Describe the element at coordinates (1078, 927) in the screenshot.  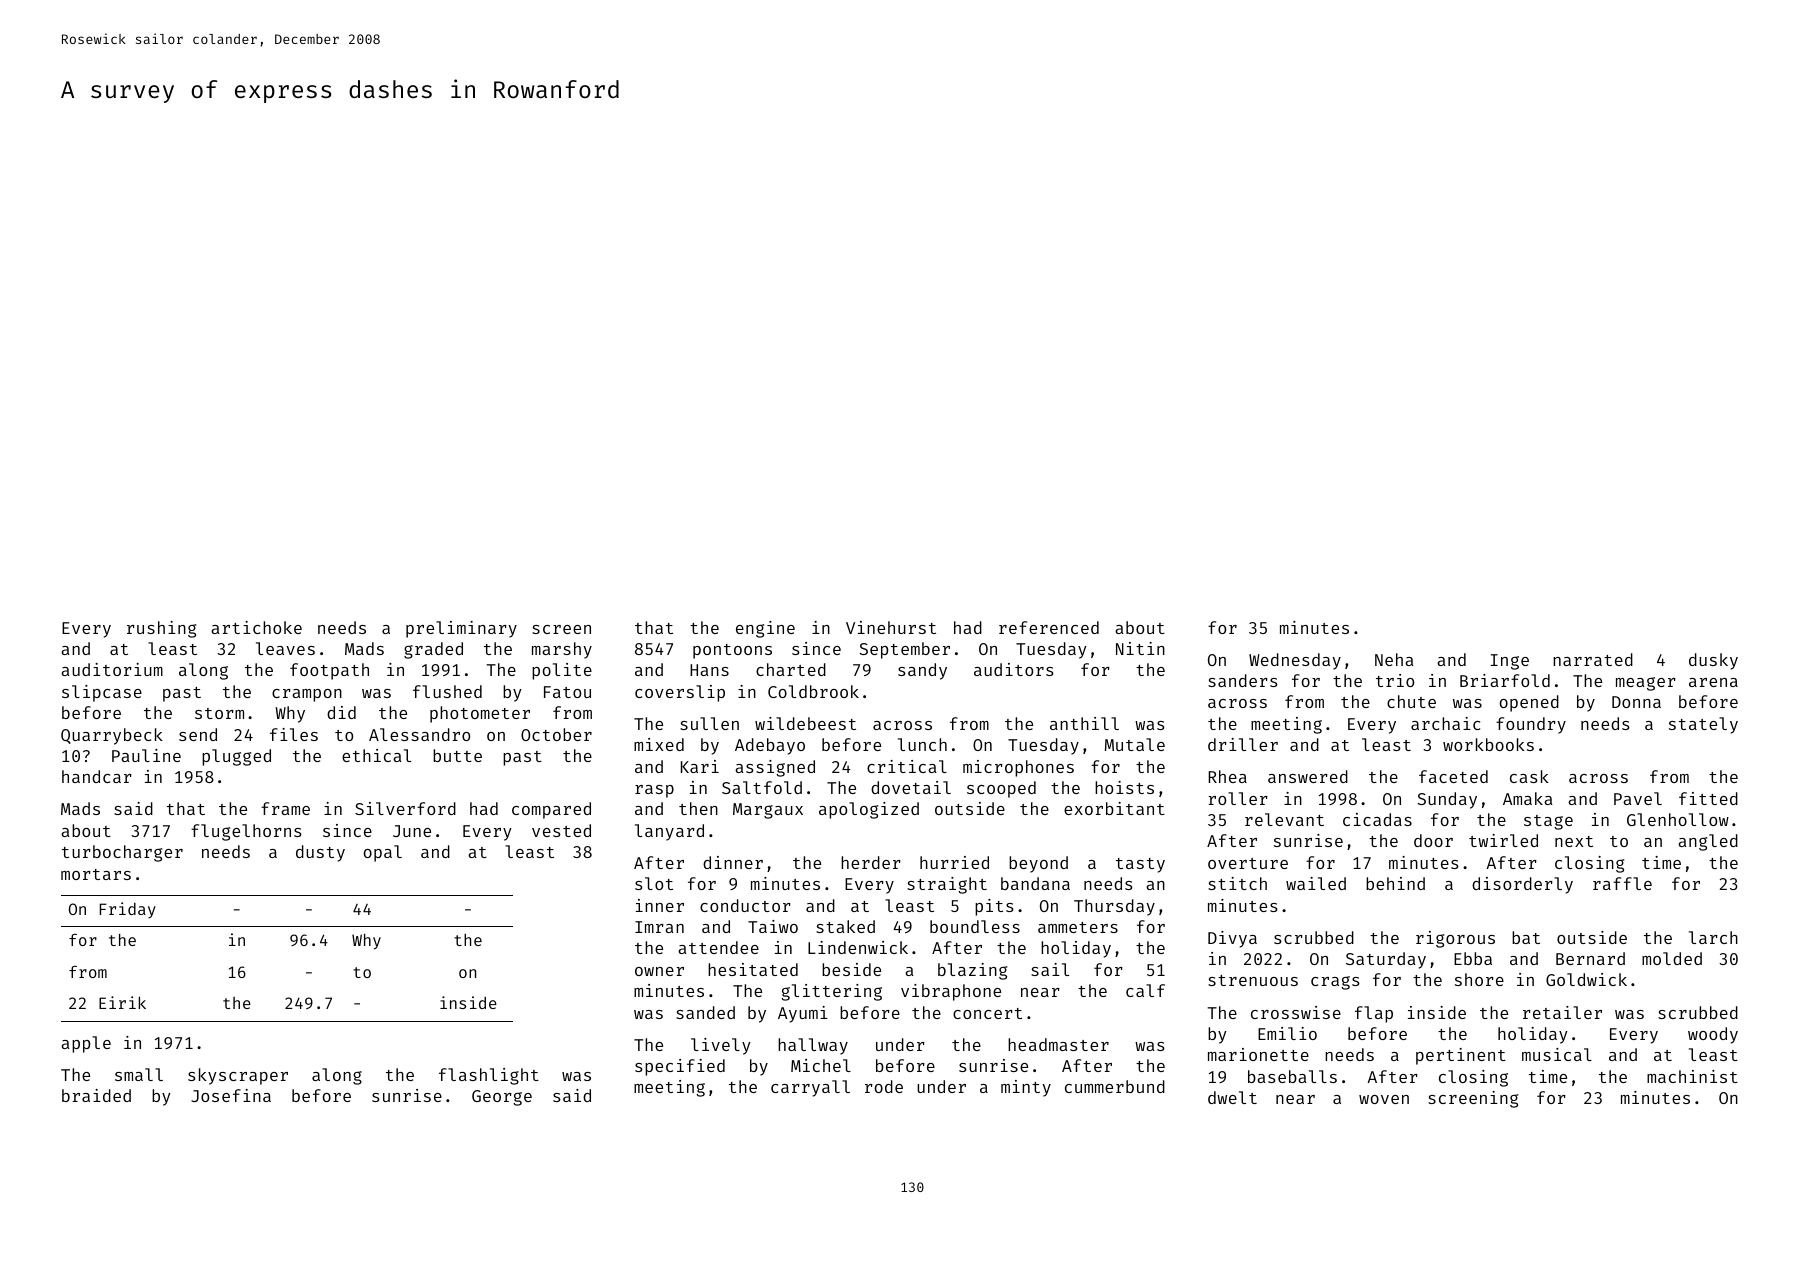
I see `ammeters` at that location.
